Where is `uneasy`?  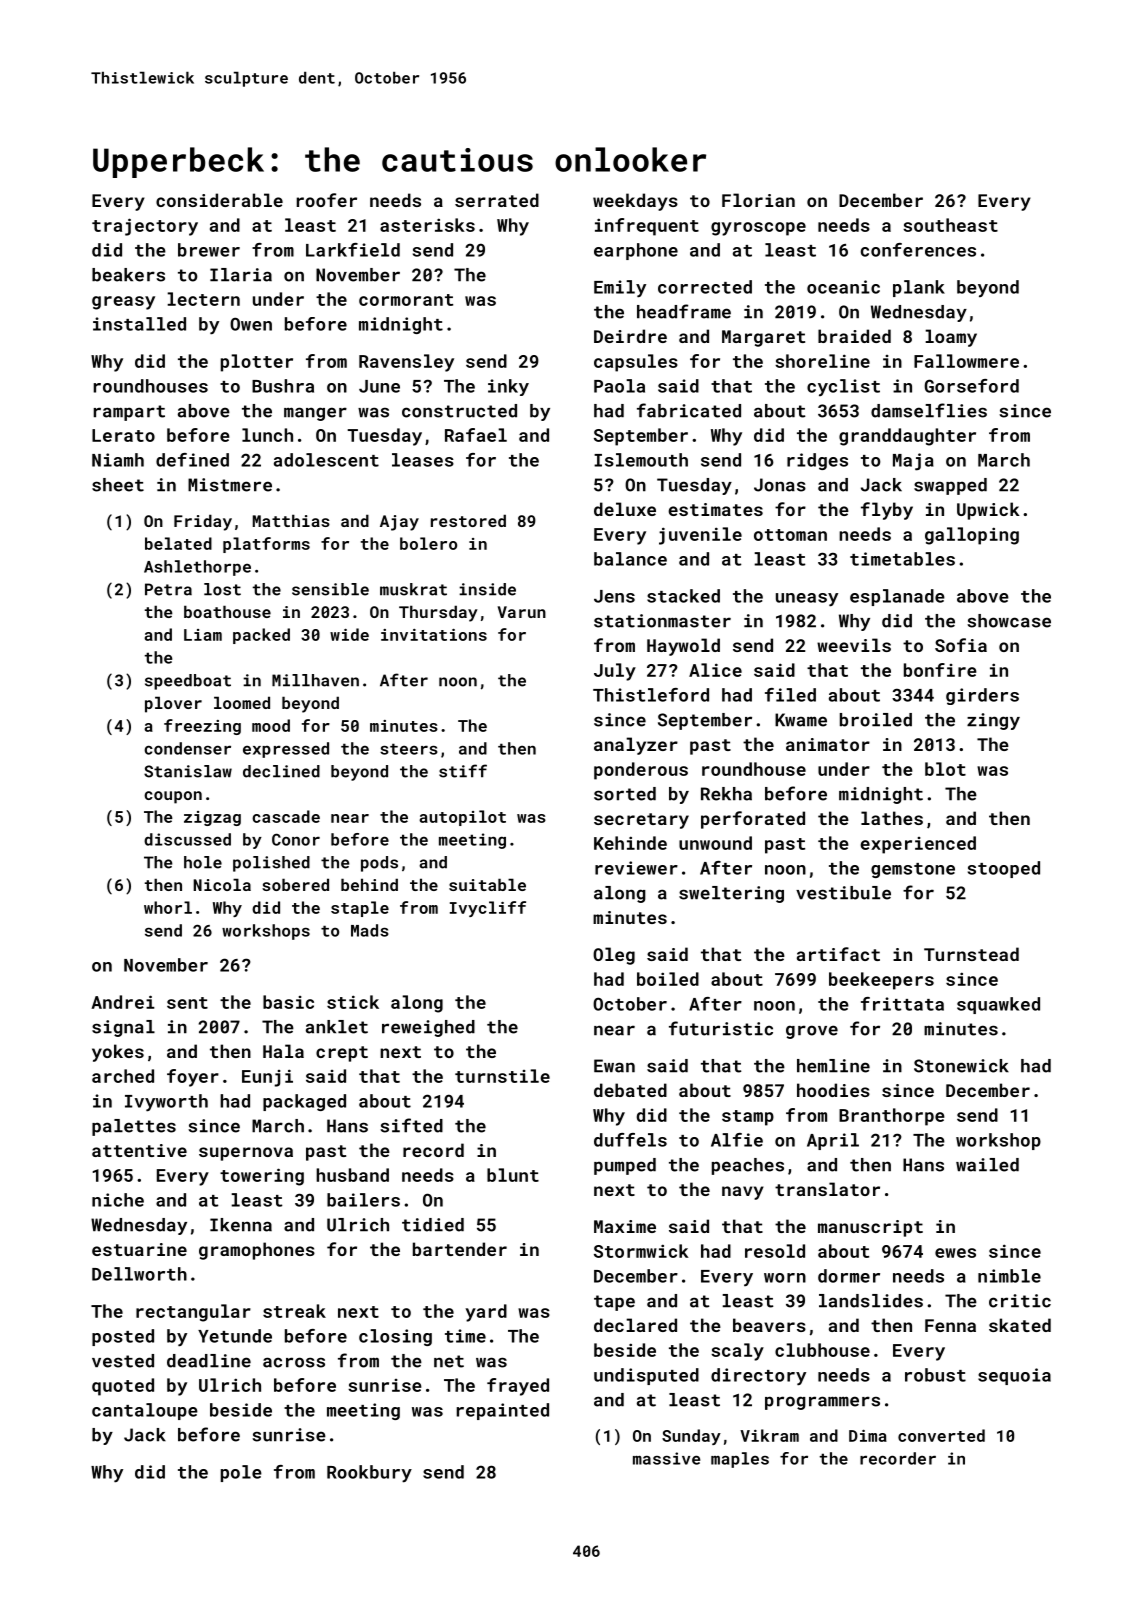 uneasy is located at coordinates (807, 600).
